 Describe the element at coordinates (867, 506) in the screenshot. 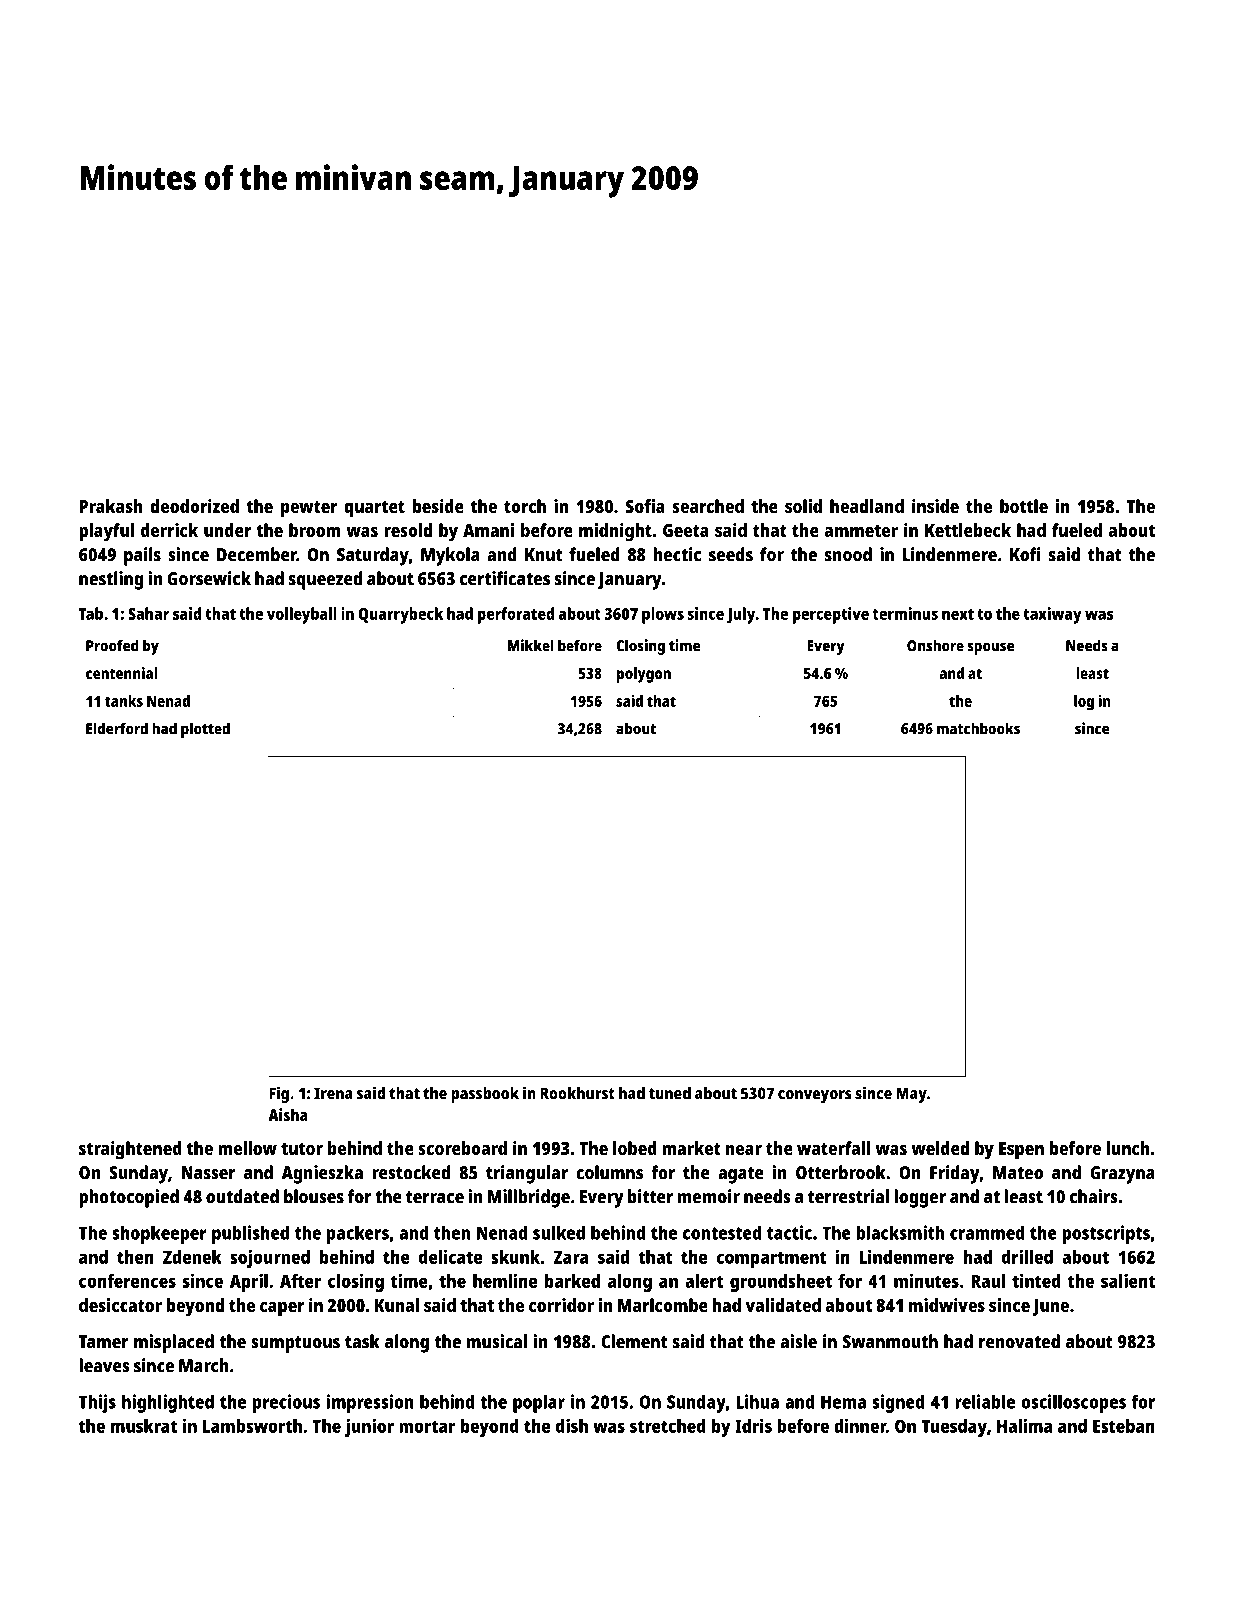

I see `headland` at that location.
